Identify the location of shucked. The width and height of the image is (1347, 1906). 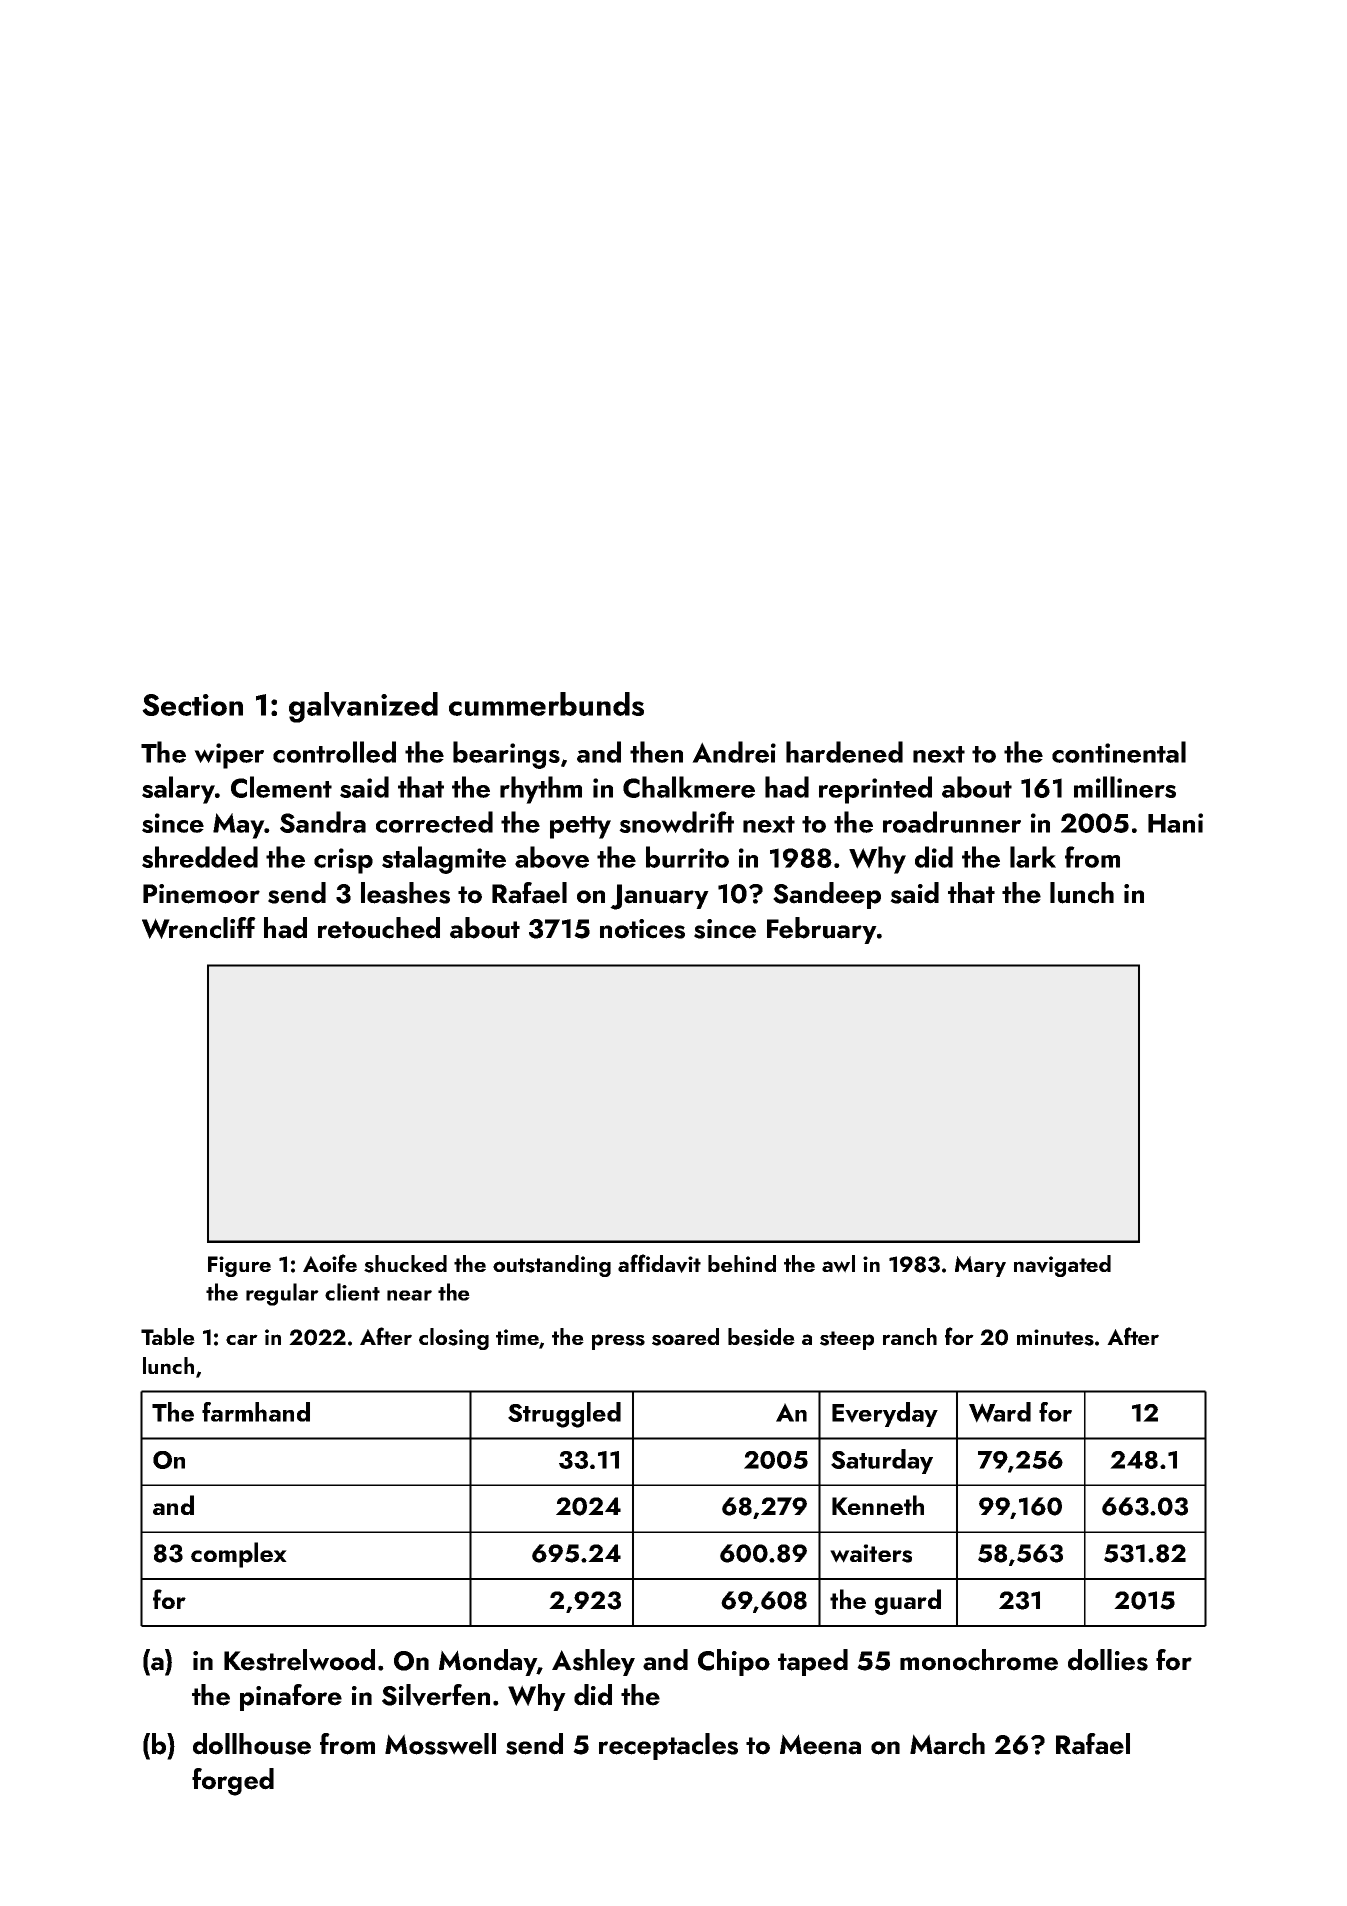
(405, 1264).
